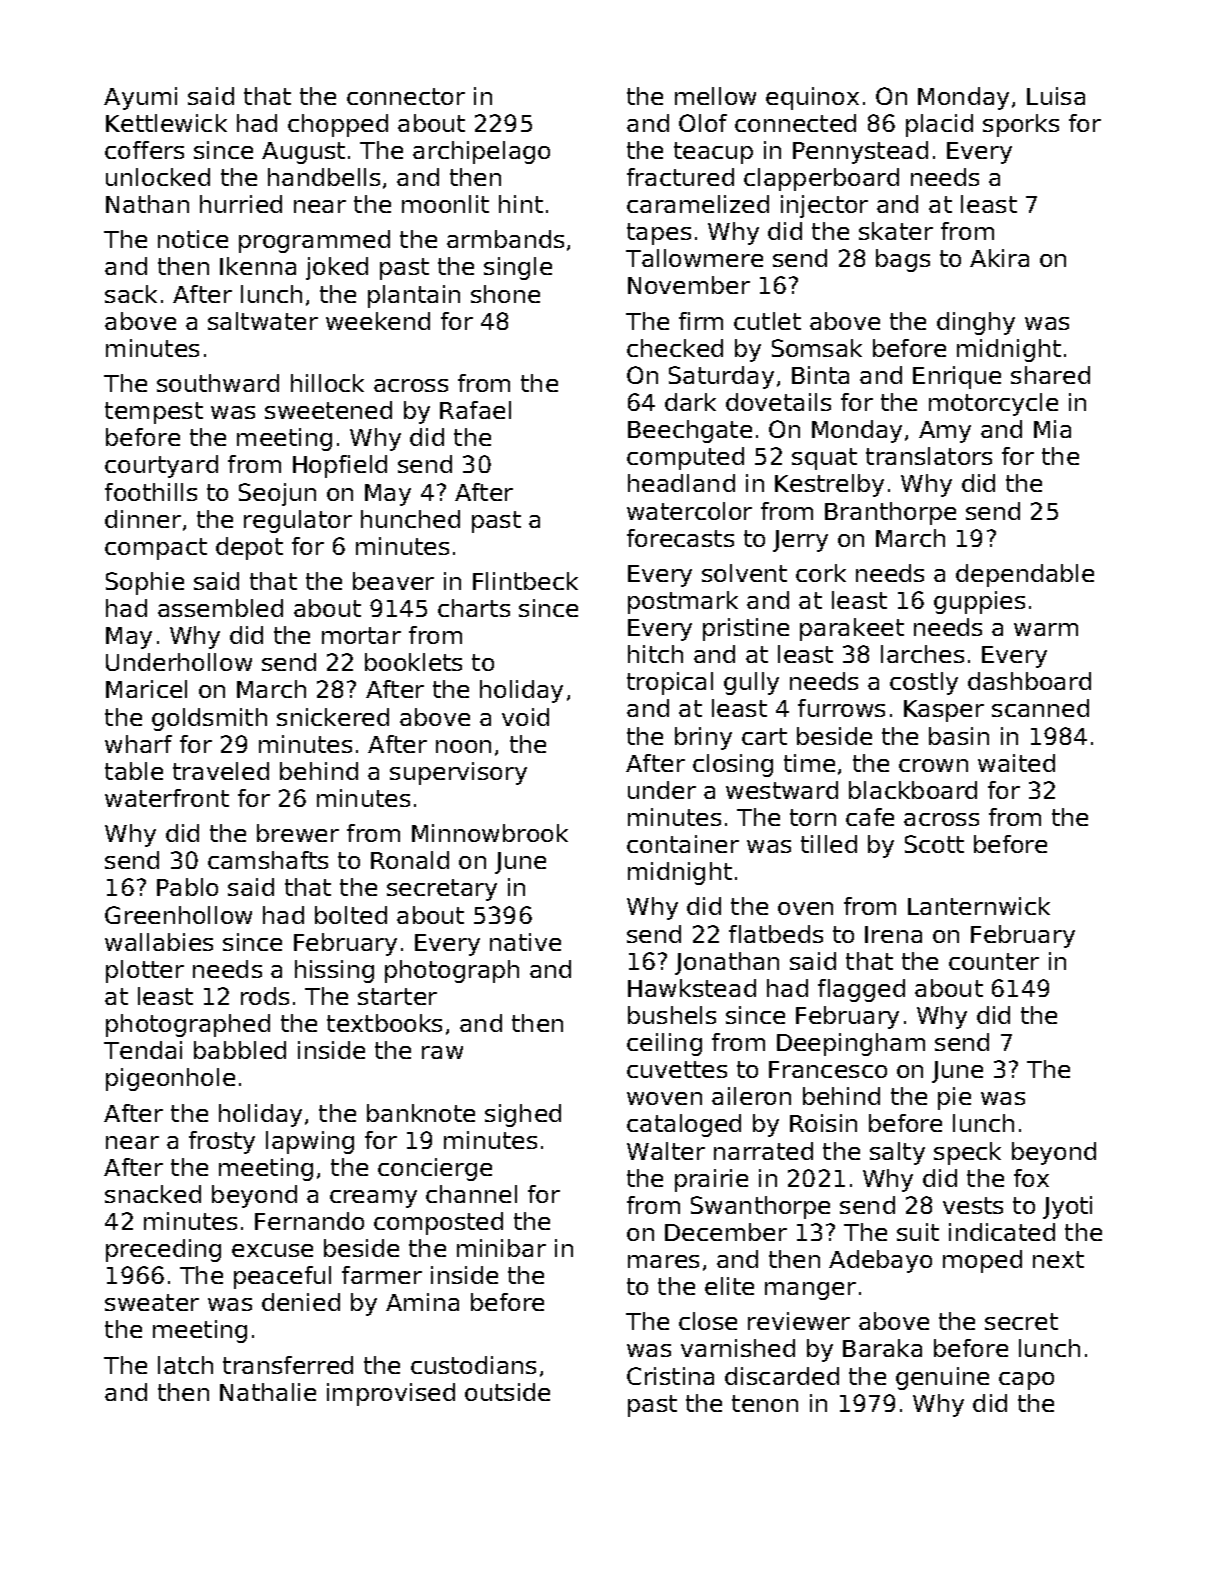 This screenshot has height=1570, width=1213. Describe the element at coordinates (185, 1365) in the screenshot. I see `latch` at that location.
